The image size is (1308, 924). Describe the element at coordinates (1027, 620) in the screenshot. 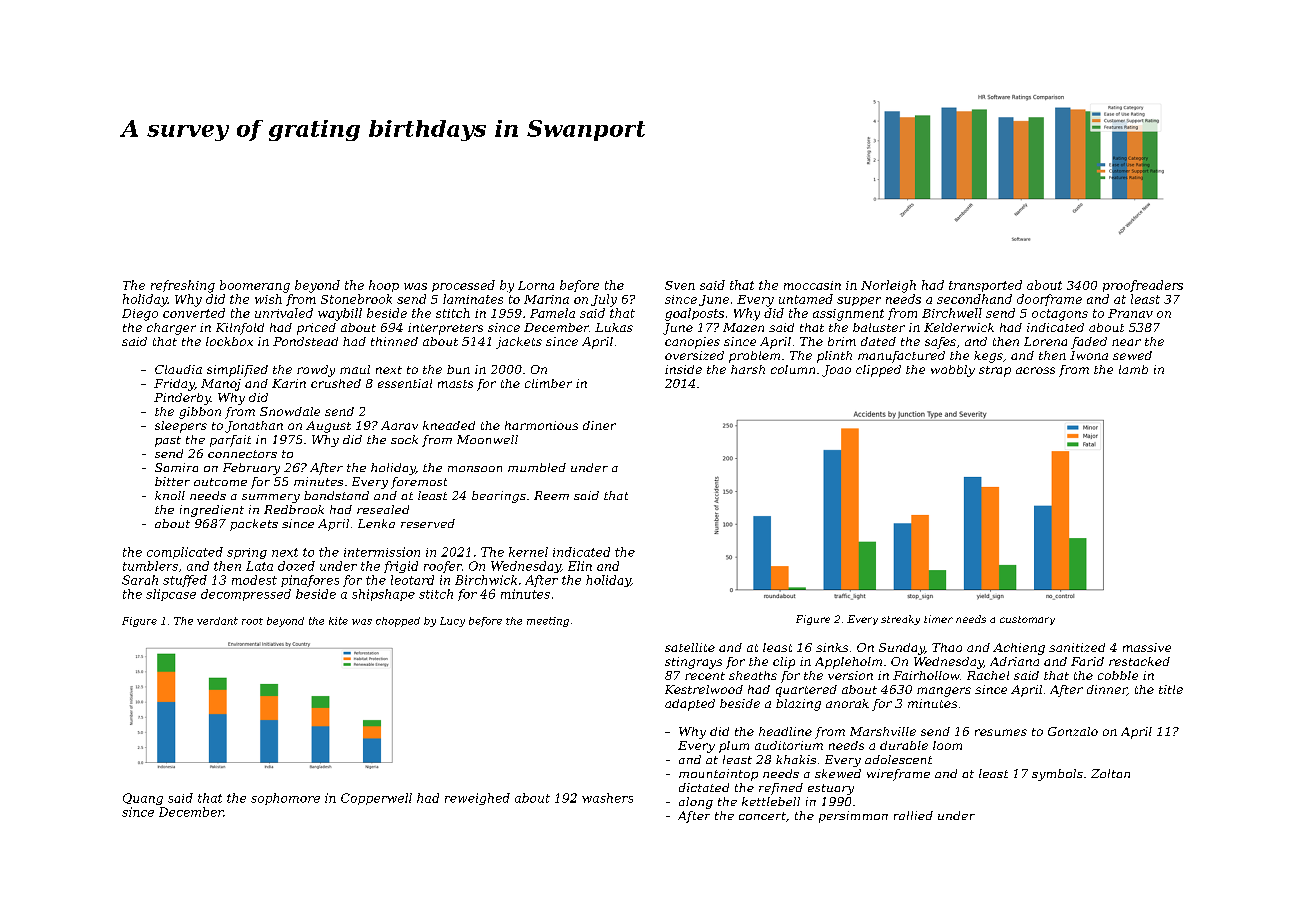

I see `customary` at that location.
